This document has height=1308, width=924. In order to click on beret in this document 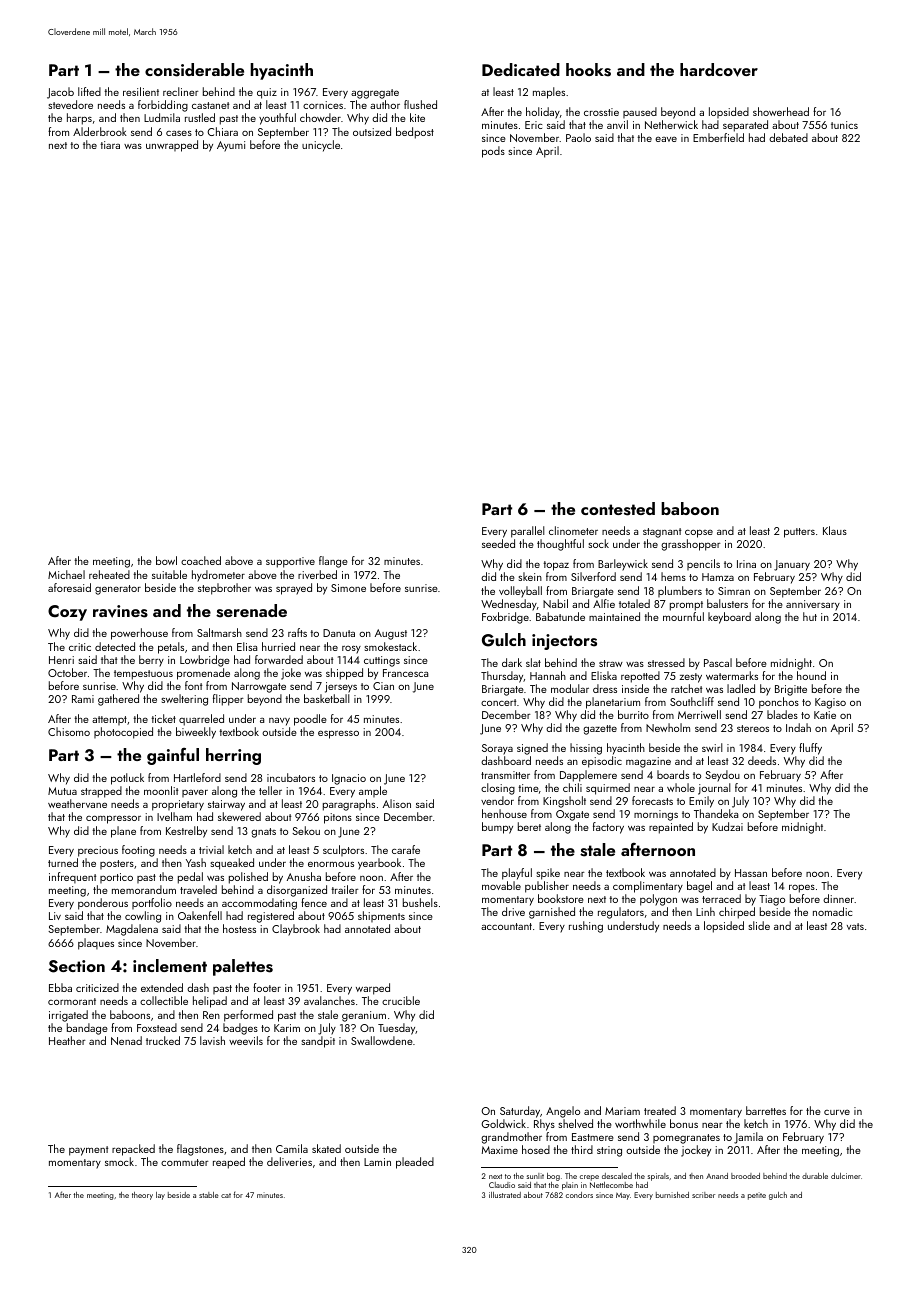, I will do `click(529, 826)`.
